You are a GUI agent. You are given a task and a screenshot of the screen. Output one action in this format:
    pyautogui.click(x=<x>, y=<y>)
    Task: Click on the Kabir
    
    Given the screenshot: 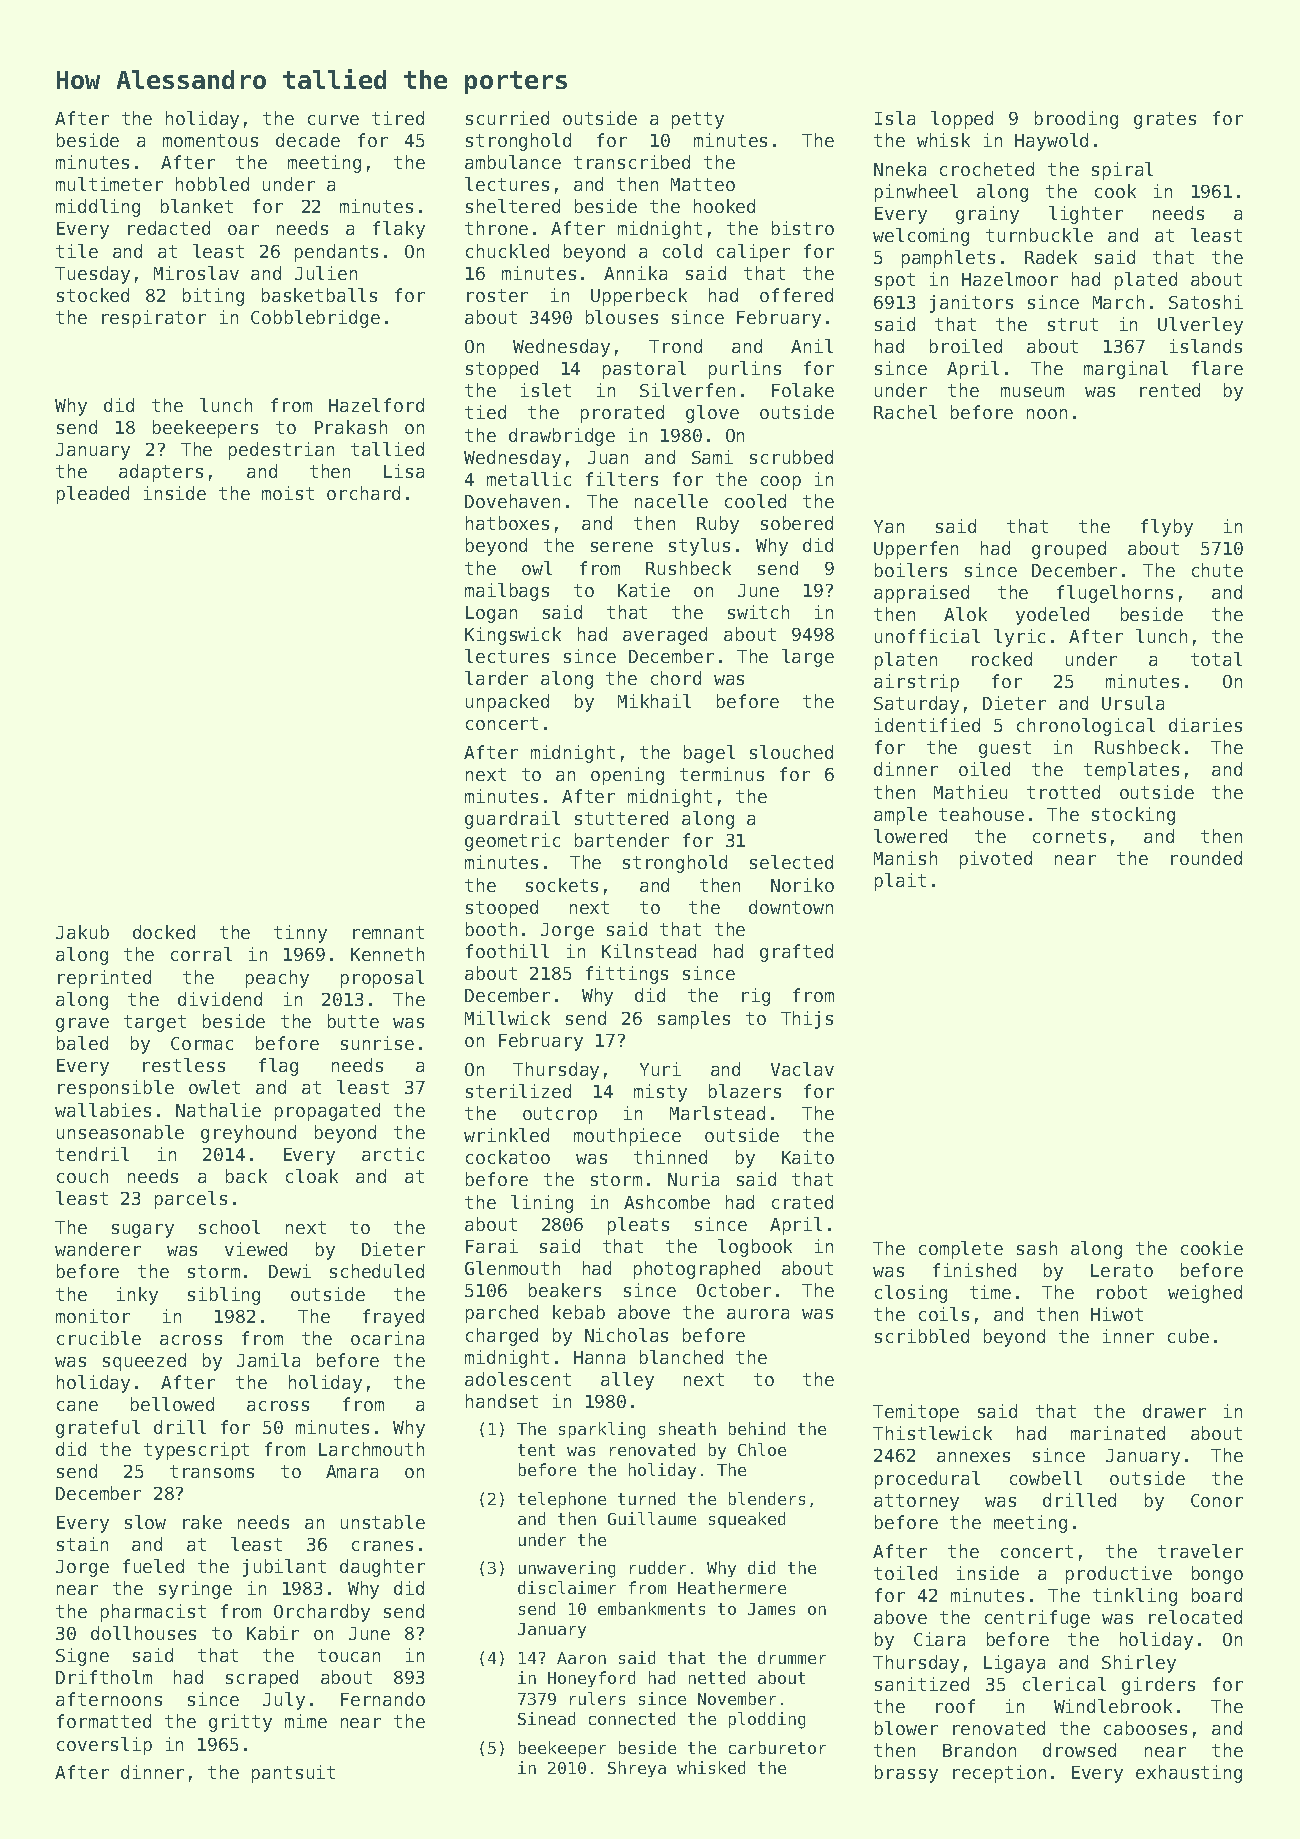 What is the action you would take?
    pyautogui.click(x=273, y=1633)
